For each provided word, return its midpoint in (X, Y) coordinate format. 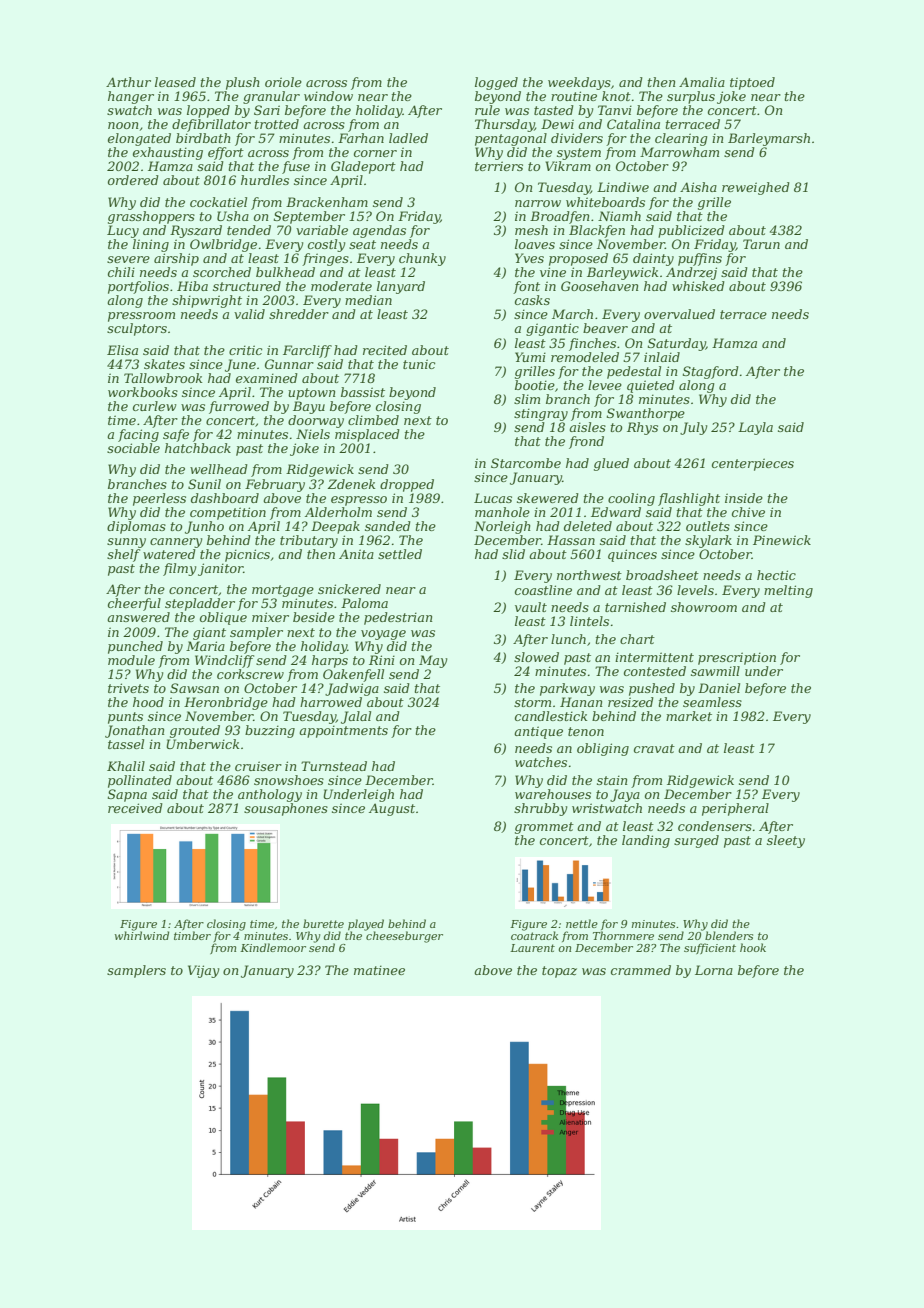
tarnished (635, 607)
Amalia (702, 82)
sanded (388, 526)
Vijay (203, 971)
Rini (382, 660)
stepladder (200, 604)
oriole (283, 82)
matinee (379, 970)
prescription (737, 658)
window (328, 96)
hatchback (198, 448)
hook (753, 947)
